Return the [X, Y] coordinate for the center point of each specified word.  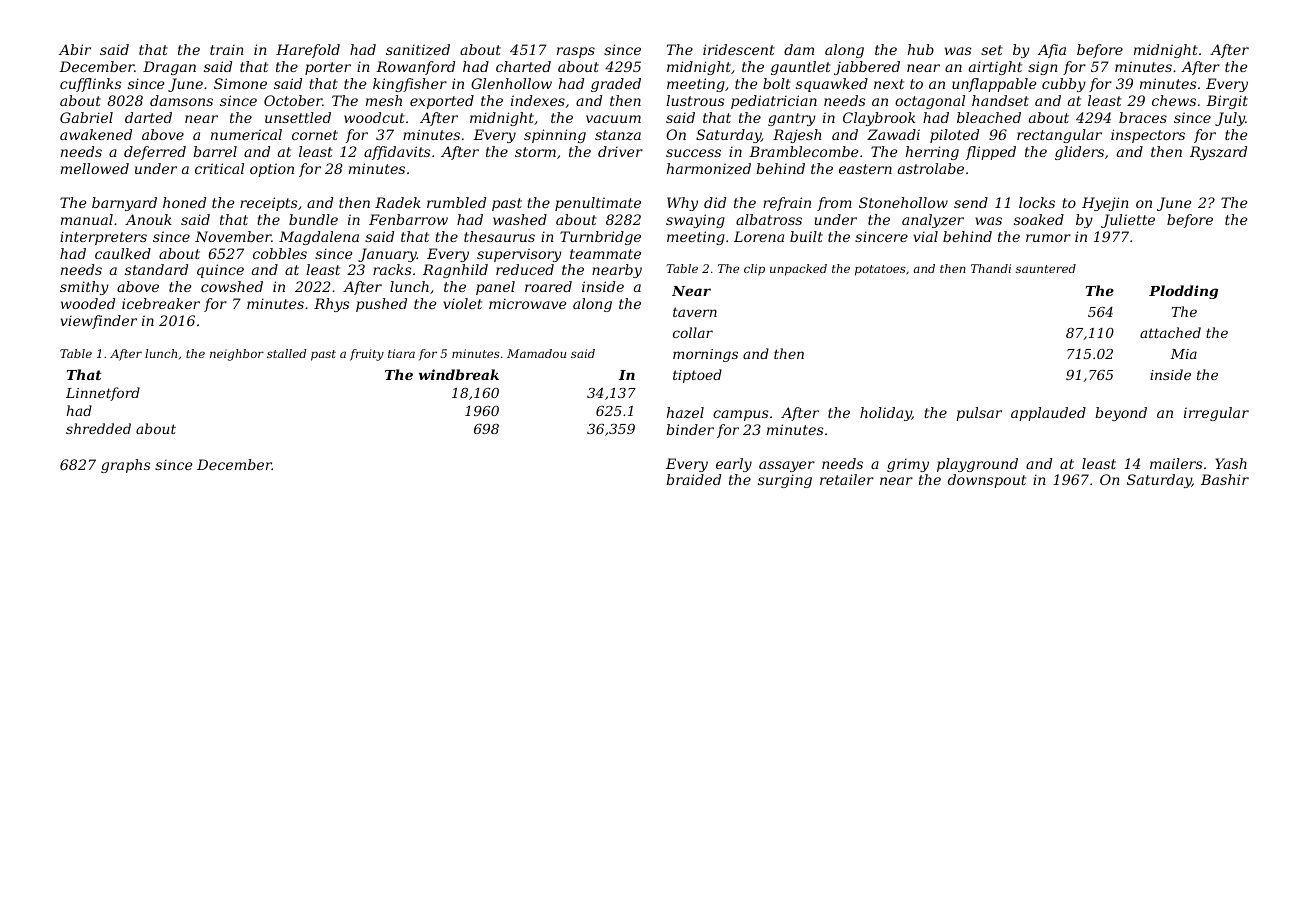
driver [620, 151]
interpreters [103, 238]
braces [1143, 117]
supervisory [519, 255]
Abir [75, 49]
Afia [1052, 51]
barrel [215, 151]
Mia [1183, 354]
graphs [125, 466]
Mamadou [536, 353]
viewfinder [99, 322]
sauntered [1046, 268]
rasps [576, 52]
